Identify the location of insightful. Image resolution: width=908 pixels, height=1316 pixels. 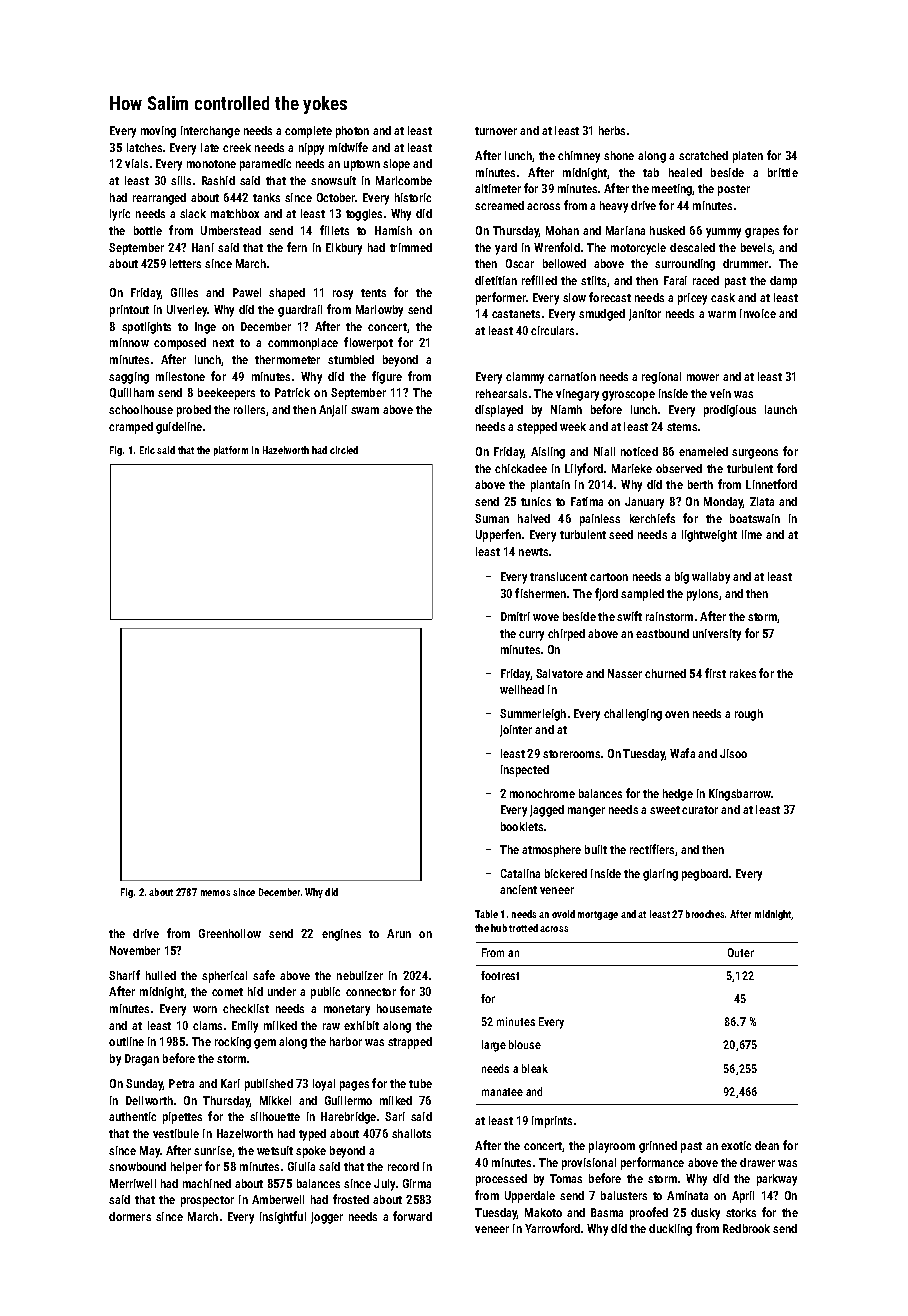
(283, 1217).
